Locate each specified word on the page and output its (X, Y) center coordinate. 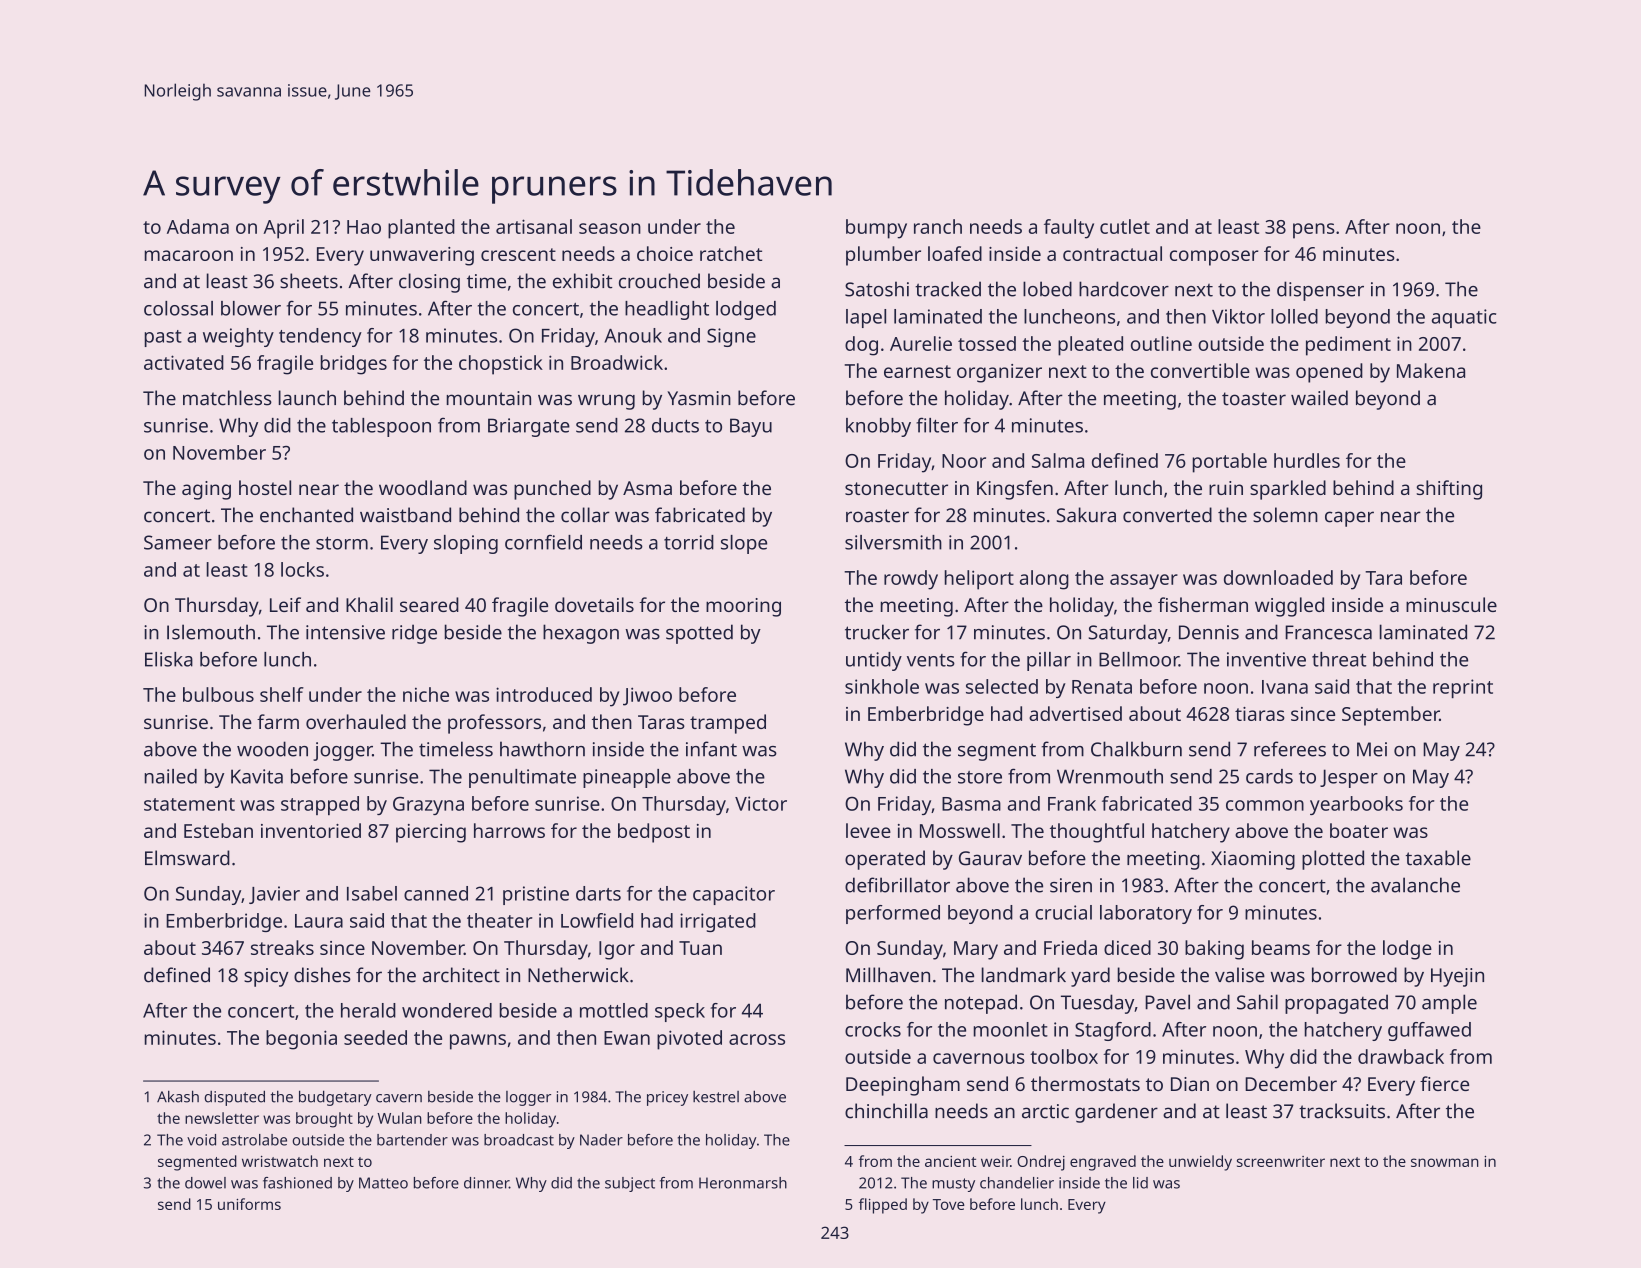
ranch (938, 226)
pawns (478, 1042)
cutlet (1125, 226)
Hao (364, 227)
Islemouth (211, 632)
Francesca (1328, 632)
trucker (877, 632)
